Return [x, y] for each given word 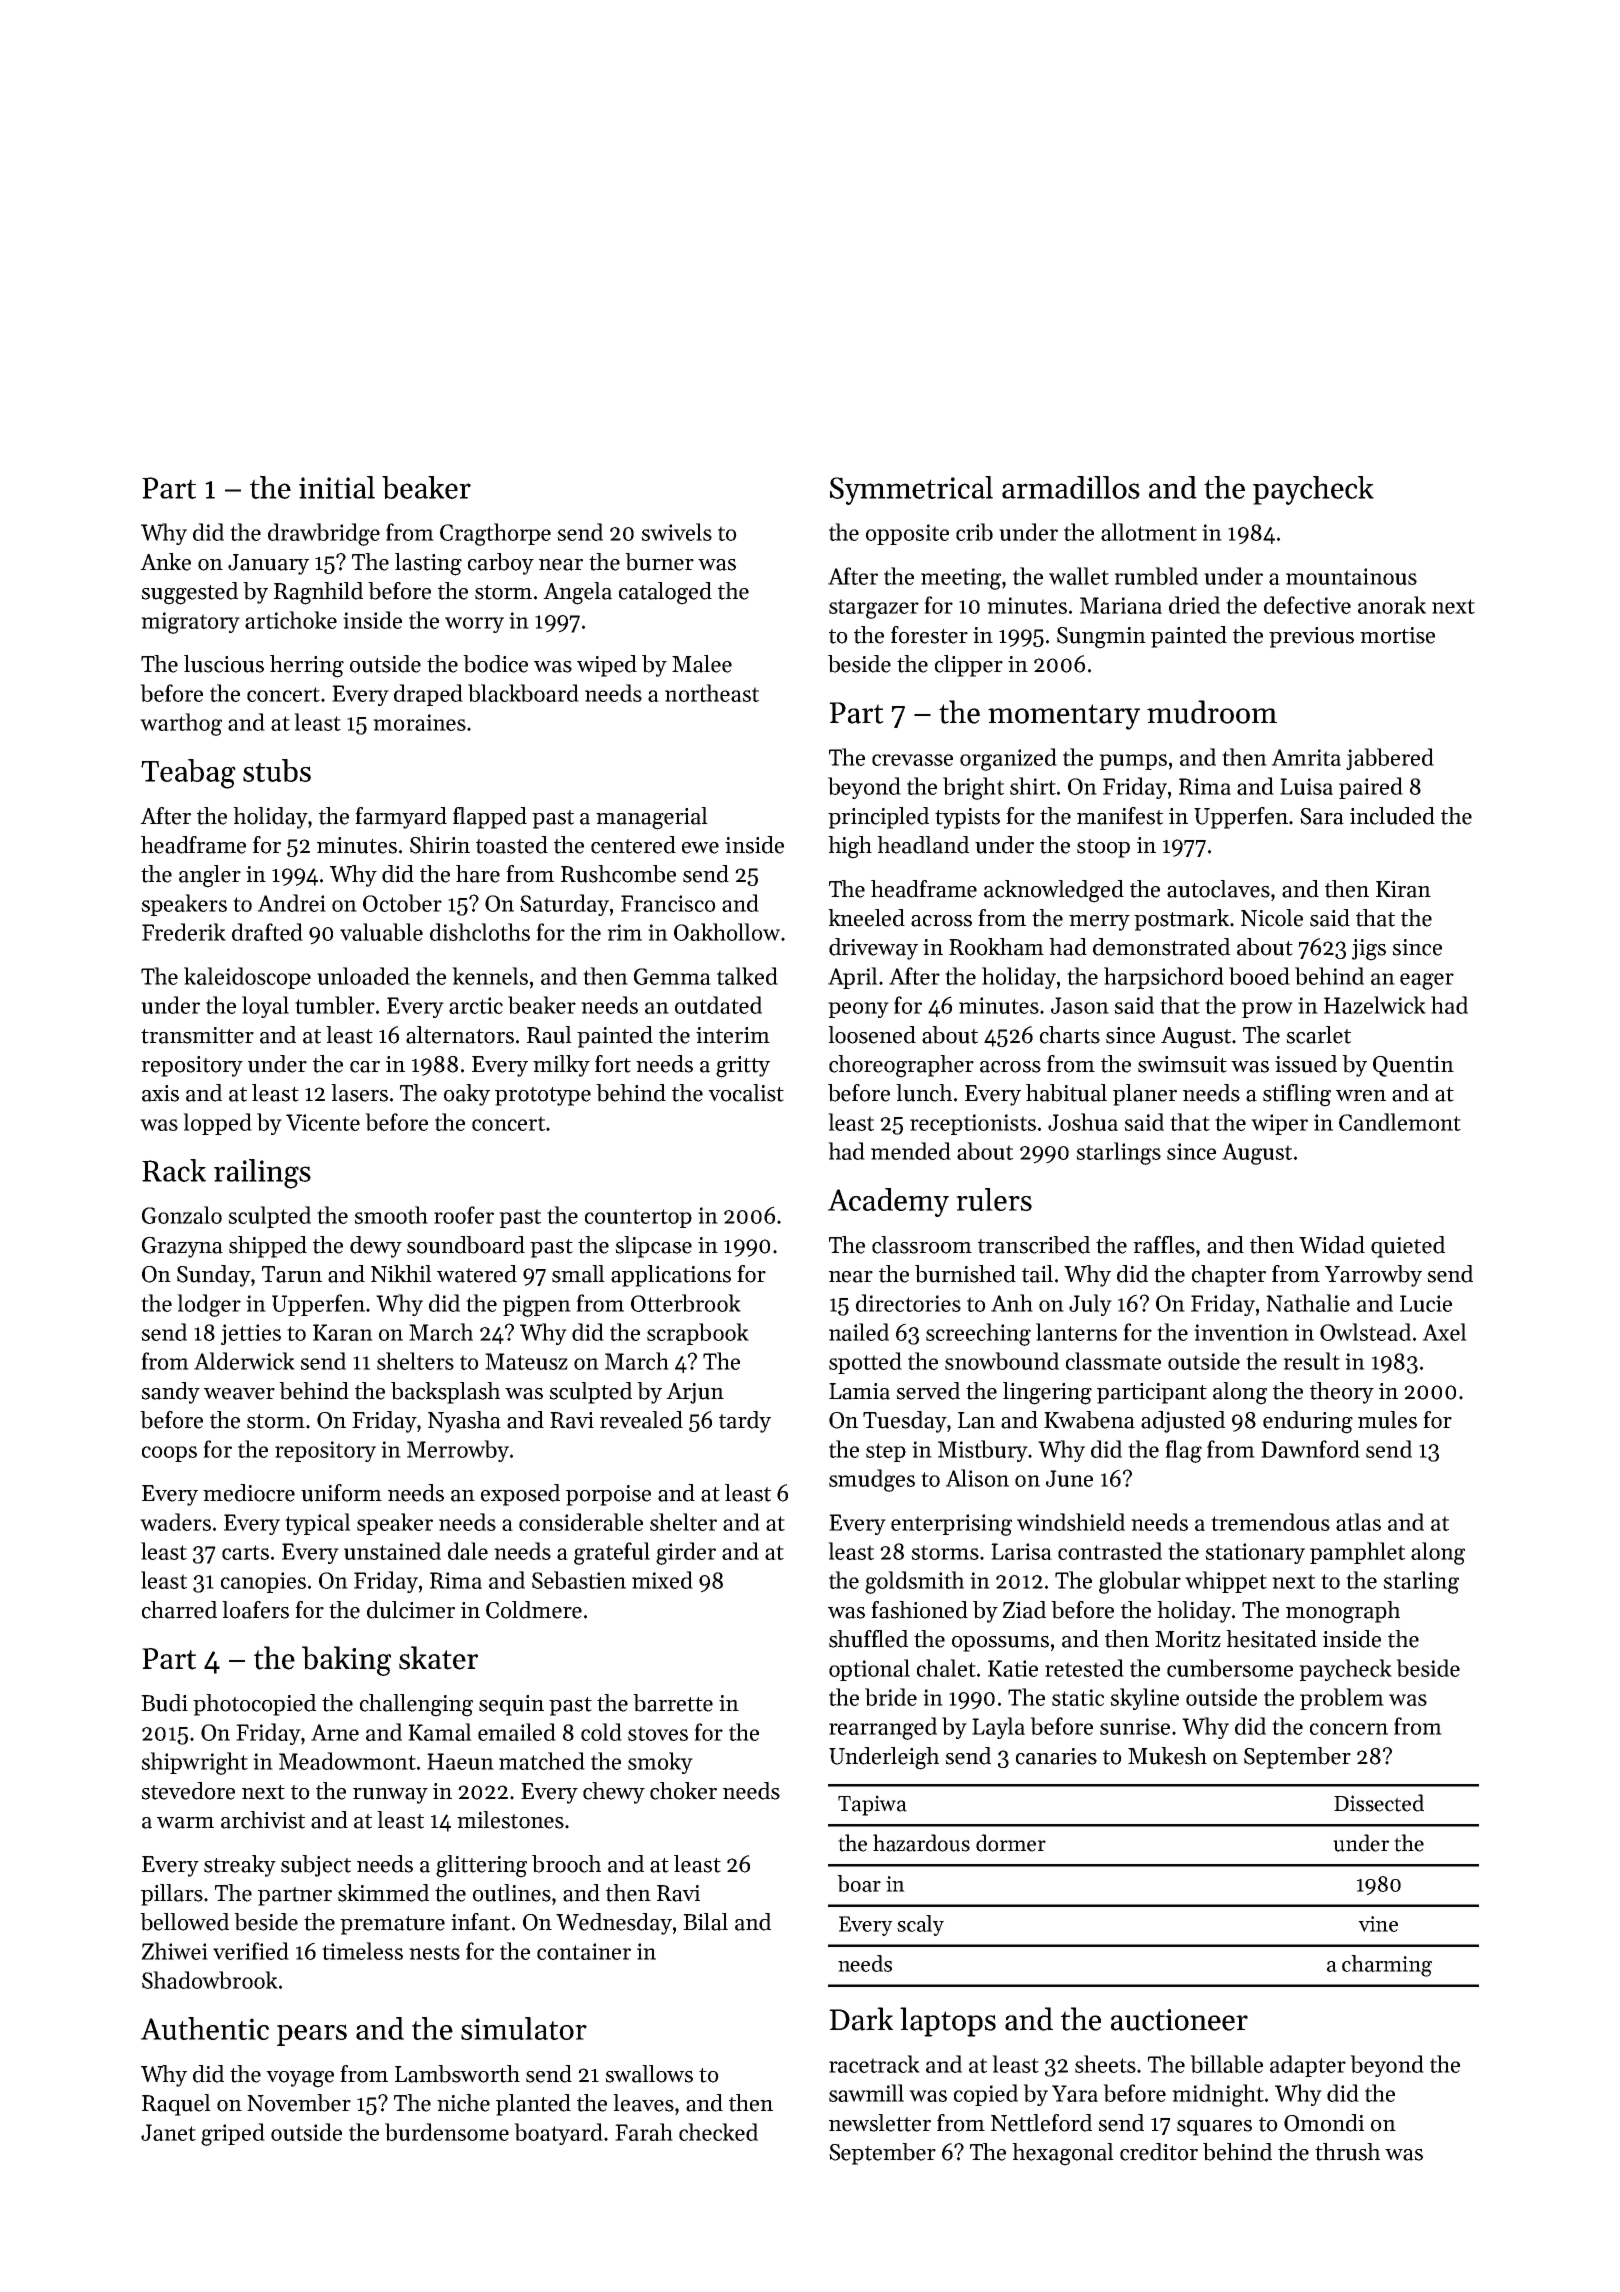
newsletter [880, 2123]
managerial [652, 818]
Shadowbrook [210, 1980]
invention [1241, 1332]
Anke [165, 562]
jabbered [1390, 759]
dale [468, 1551]
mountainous [1351, 576]
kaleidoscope [247, 978]
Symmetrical [911, 490]
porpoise [608, 1495]
